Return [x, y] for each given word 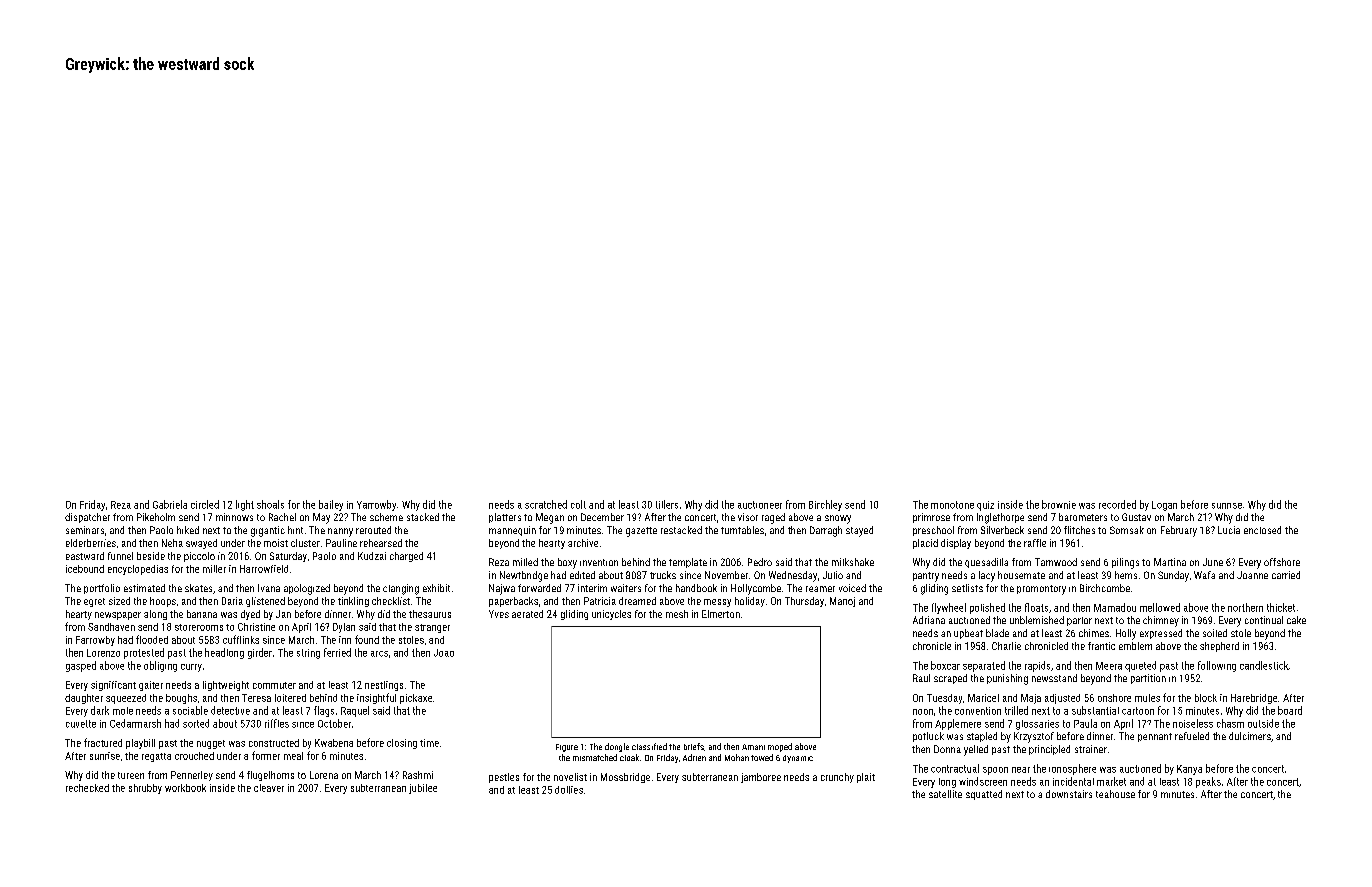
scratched [546, 504]
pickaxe [416, 699]
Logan [1164, 506]
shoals [270, 504]
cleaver [269, 788]
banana [202, 614]
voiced [852, 588]
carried [1286, 575]
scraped [950, 679]
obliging [160, 666]
